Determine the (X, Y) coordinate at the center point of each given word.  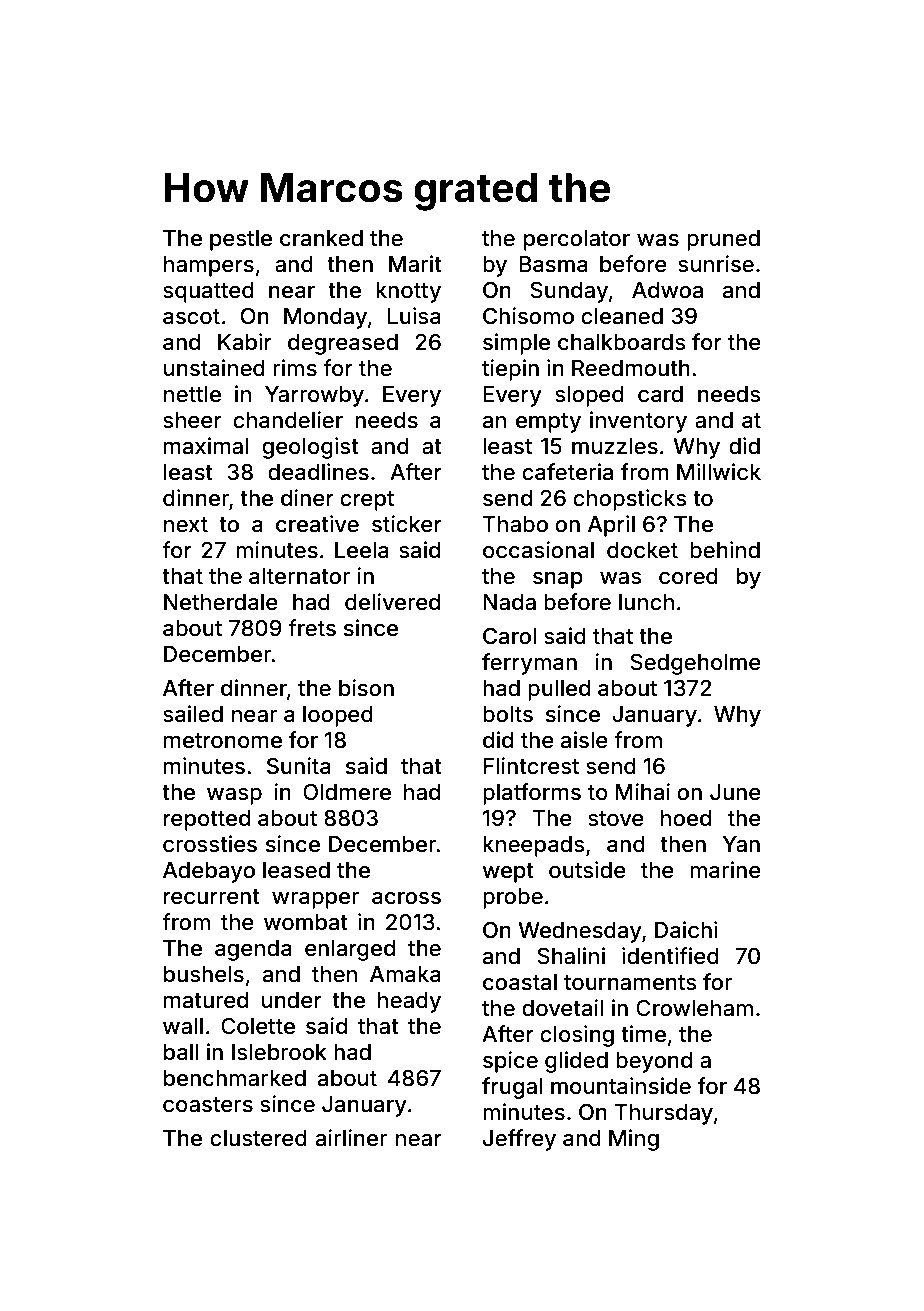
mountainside (621, 1086)
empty (548, 423)
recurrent (212, 896)
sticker (407, 524)
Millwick (719, 471)
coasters (208, 1105)
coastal (520, 982)
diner (307, 497)
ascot (191, 317)
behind (725, 550)
